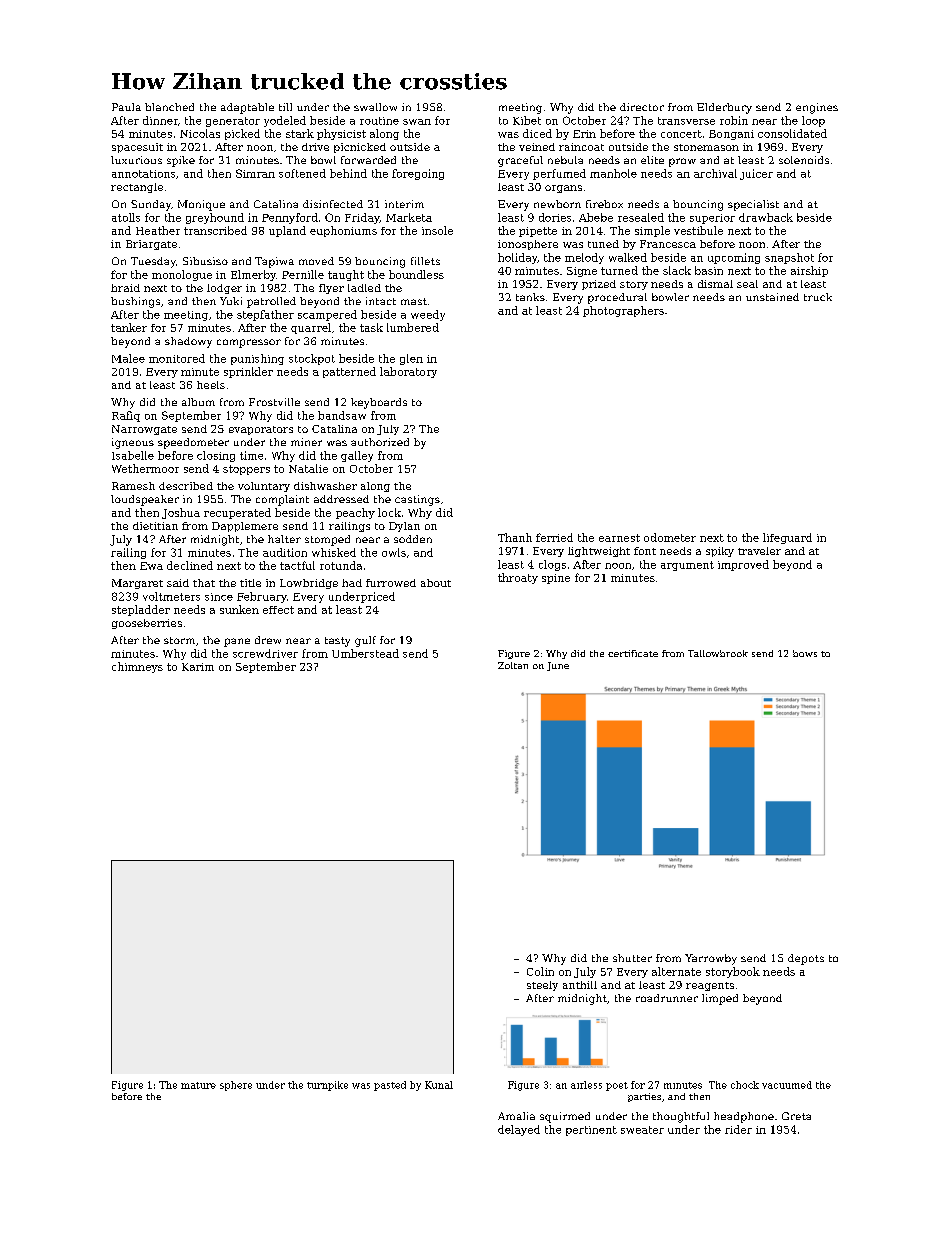  Describe the element at coordinates (554, 537) in the document. I see `ferried` at that location.
